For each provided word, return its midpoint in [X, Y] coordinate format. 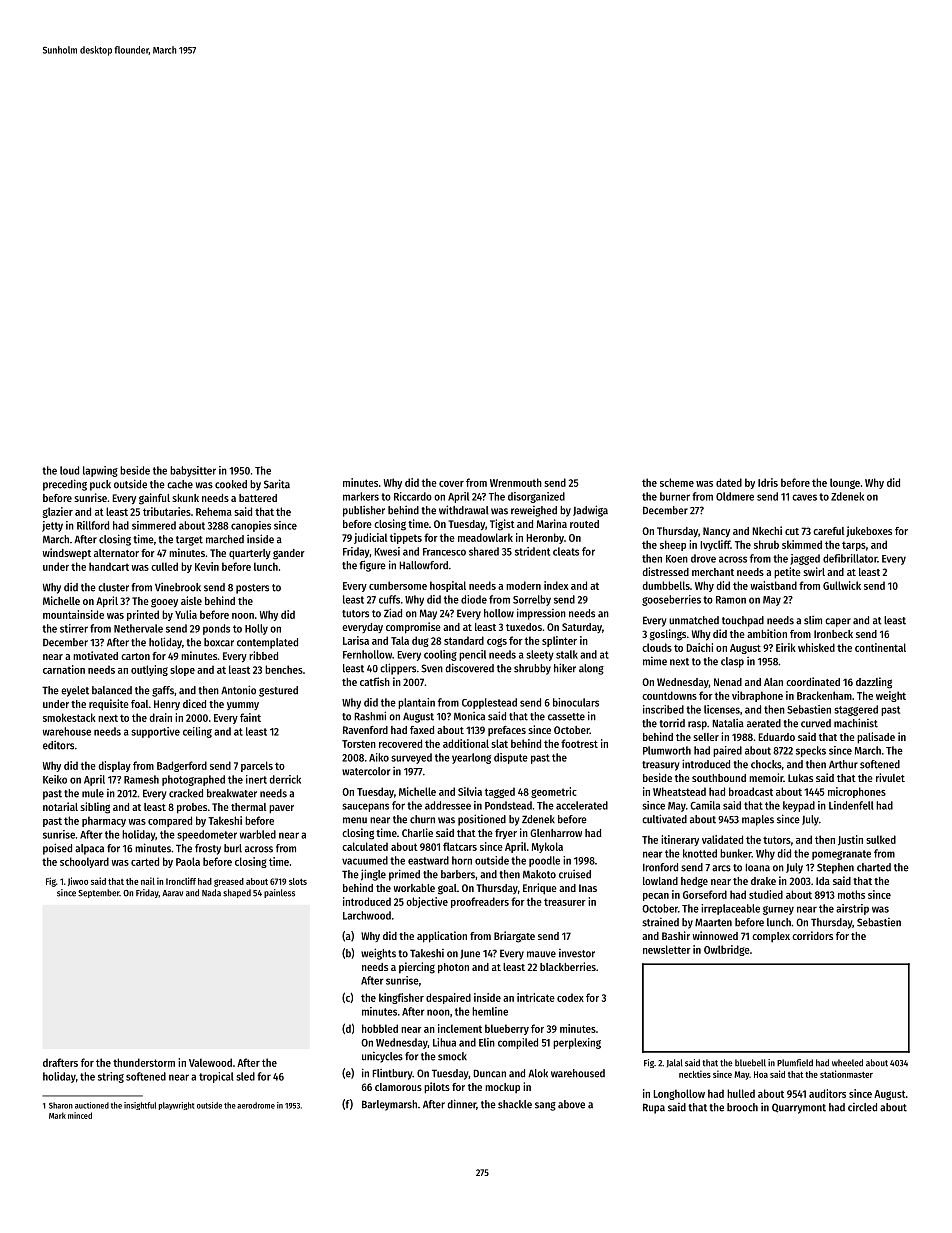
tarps [854, 546]
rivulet [890, 777]
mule [93, 793]
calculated [365, 846]
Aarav [172, 893]
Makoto [539, 874]
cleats [566, 551]
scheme [677, 482]
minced [80, 1115]
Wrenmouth [516, 482]
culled [164, 566]
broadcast [751, 791]
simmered [154, 525]
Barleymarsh [389, 1105]
